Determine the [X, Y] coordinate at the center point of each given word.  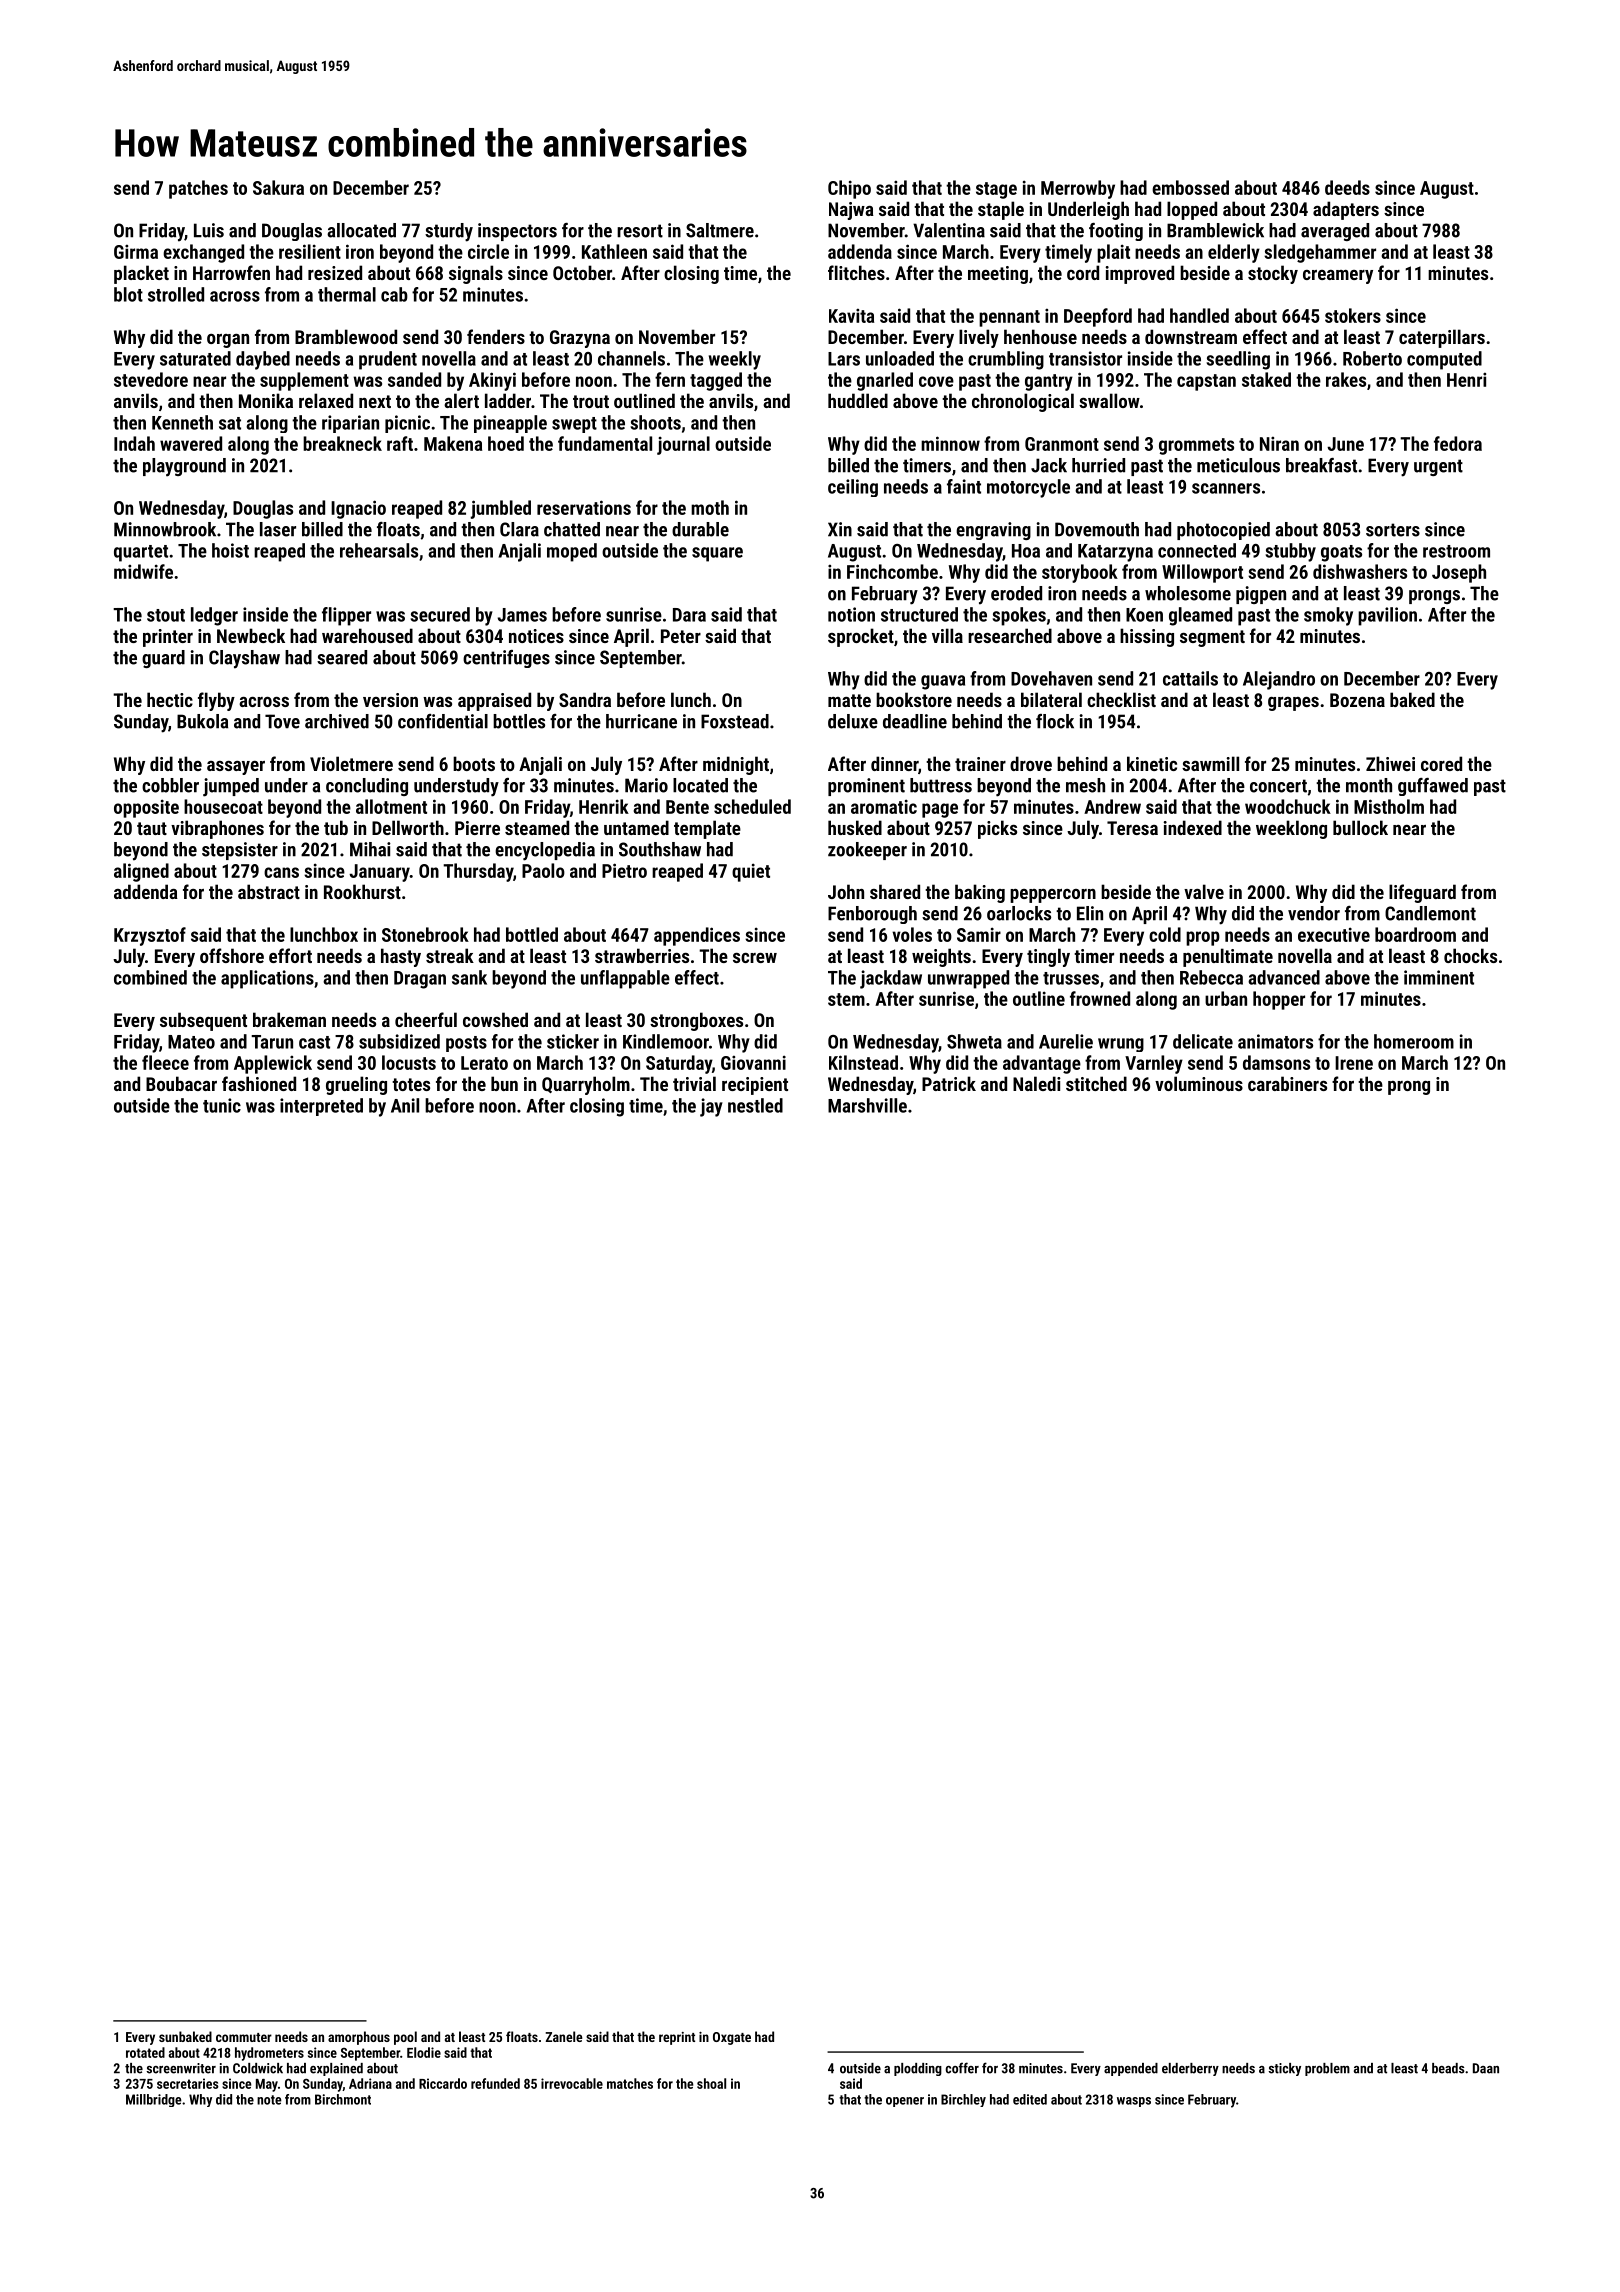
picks [997, 829]
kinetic [1152, 763]
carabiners [1287, 1083]
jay [711, 1107]
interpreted [321, 1107]
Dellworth [408, 827]
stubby [1290, 552]
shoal [711, 2083]
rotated [145, 2052]
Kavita [851, 315]
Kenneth [182, 422]
